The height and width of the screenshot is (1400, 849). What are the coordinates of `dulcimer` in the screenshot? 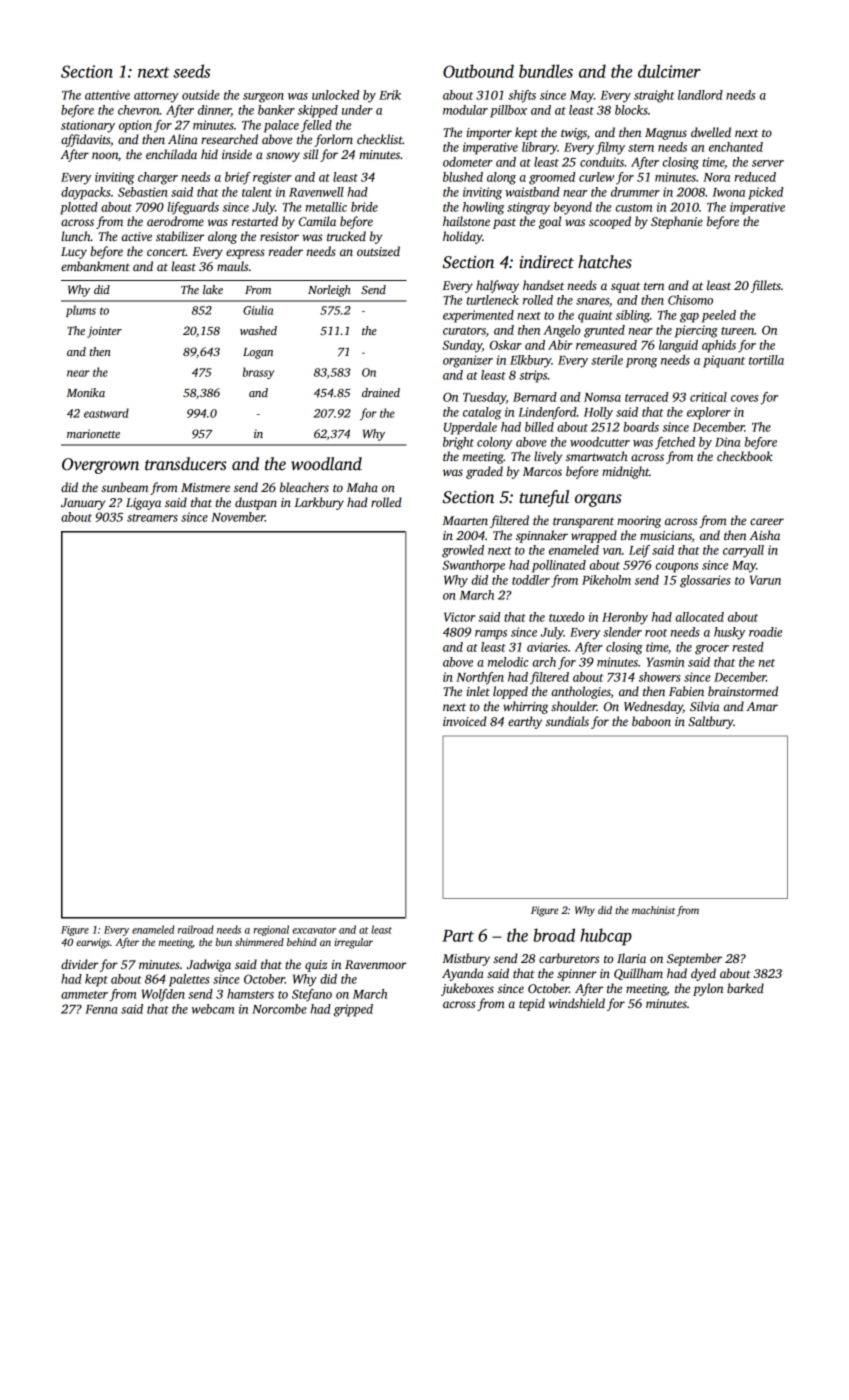 It's located at (669, 71).
